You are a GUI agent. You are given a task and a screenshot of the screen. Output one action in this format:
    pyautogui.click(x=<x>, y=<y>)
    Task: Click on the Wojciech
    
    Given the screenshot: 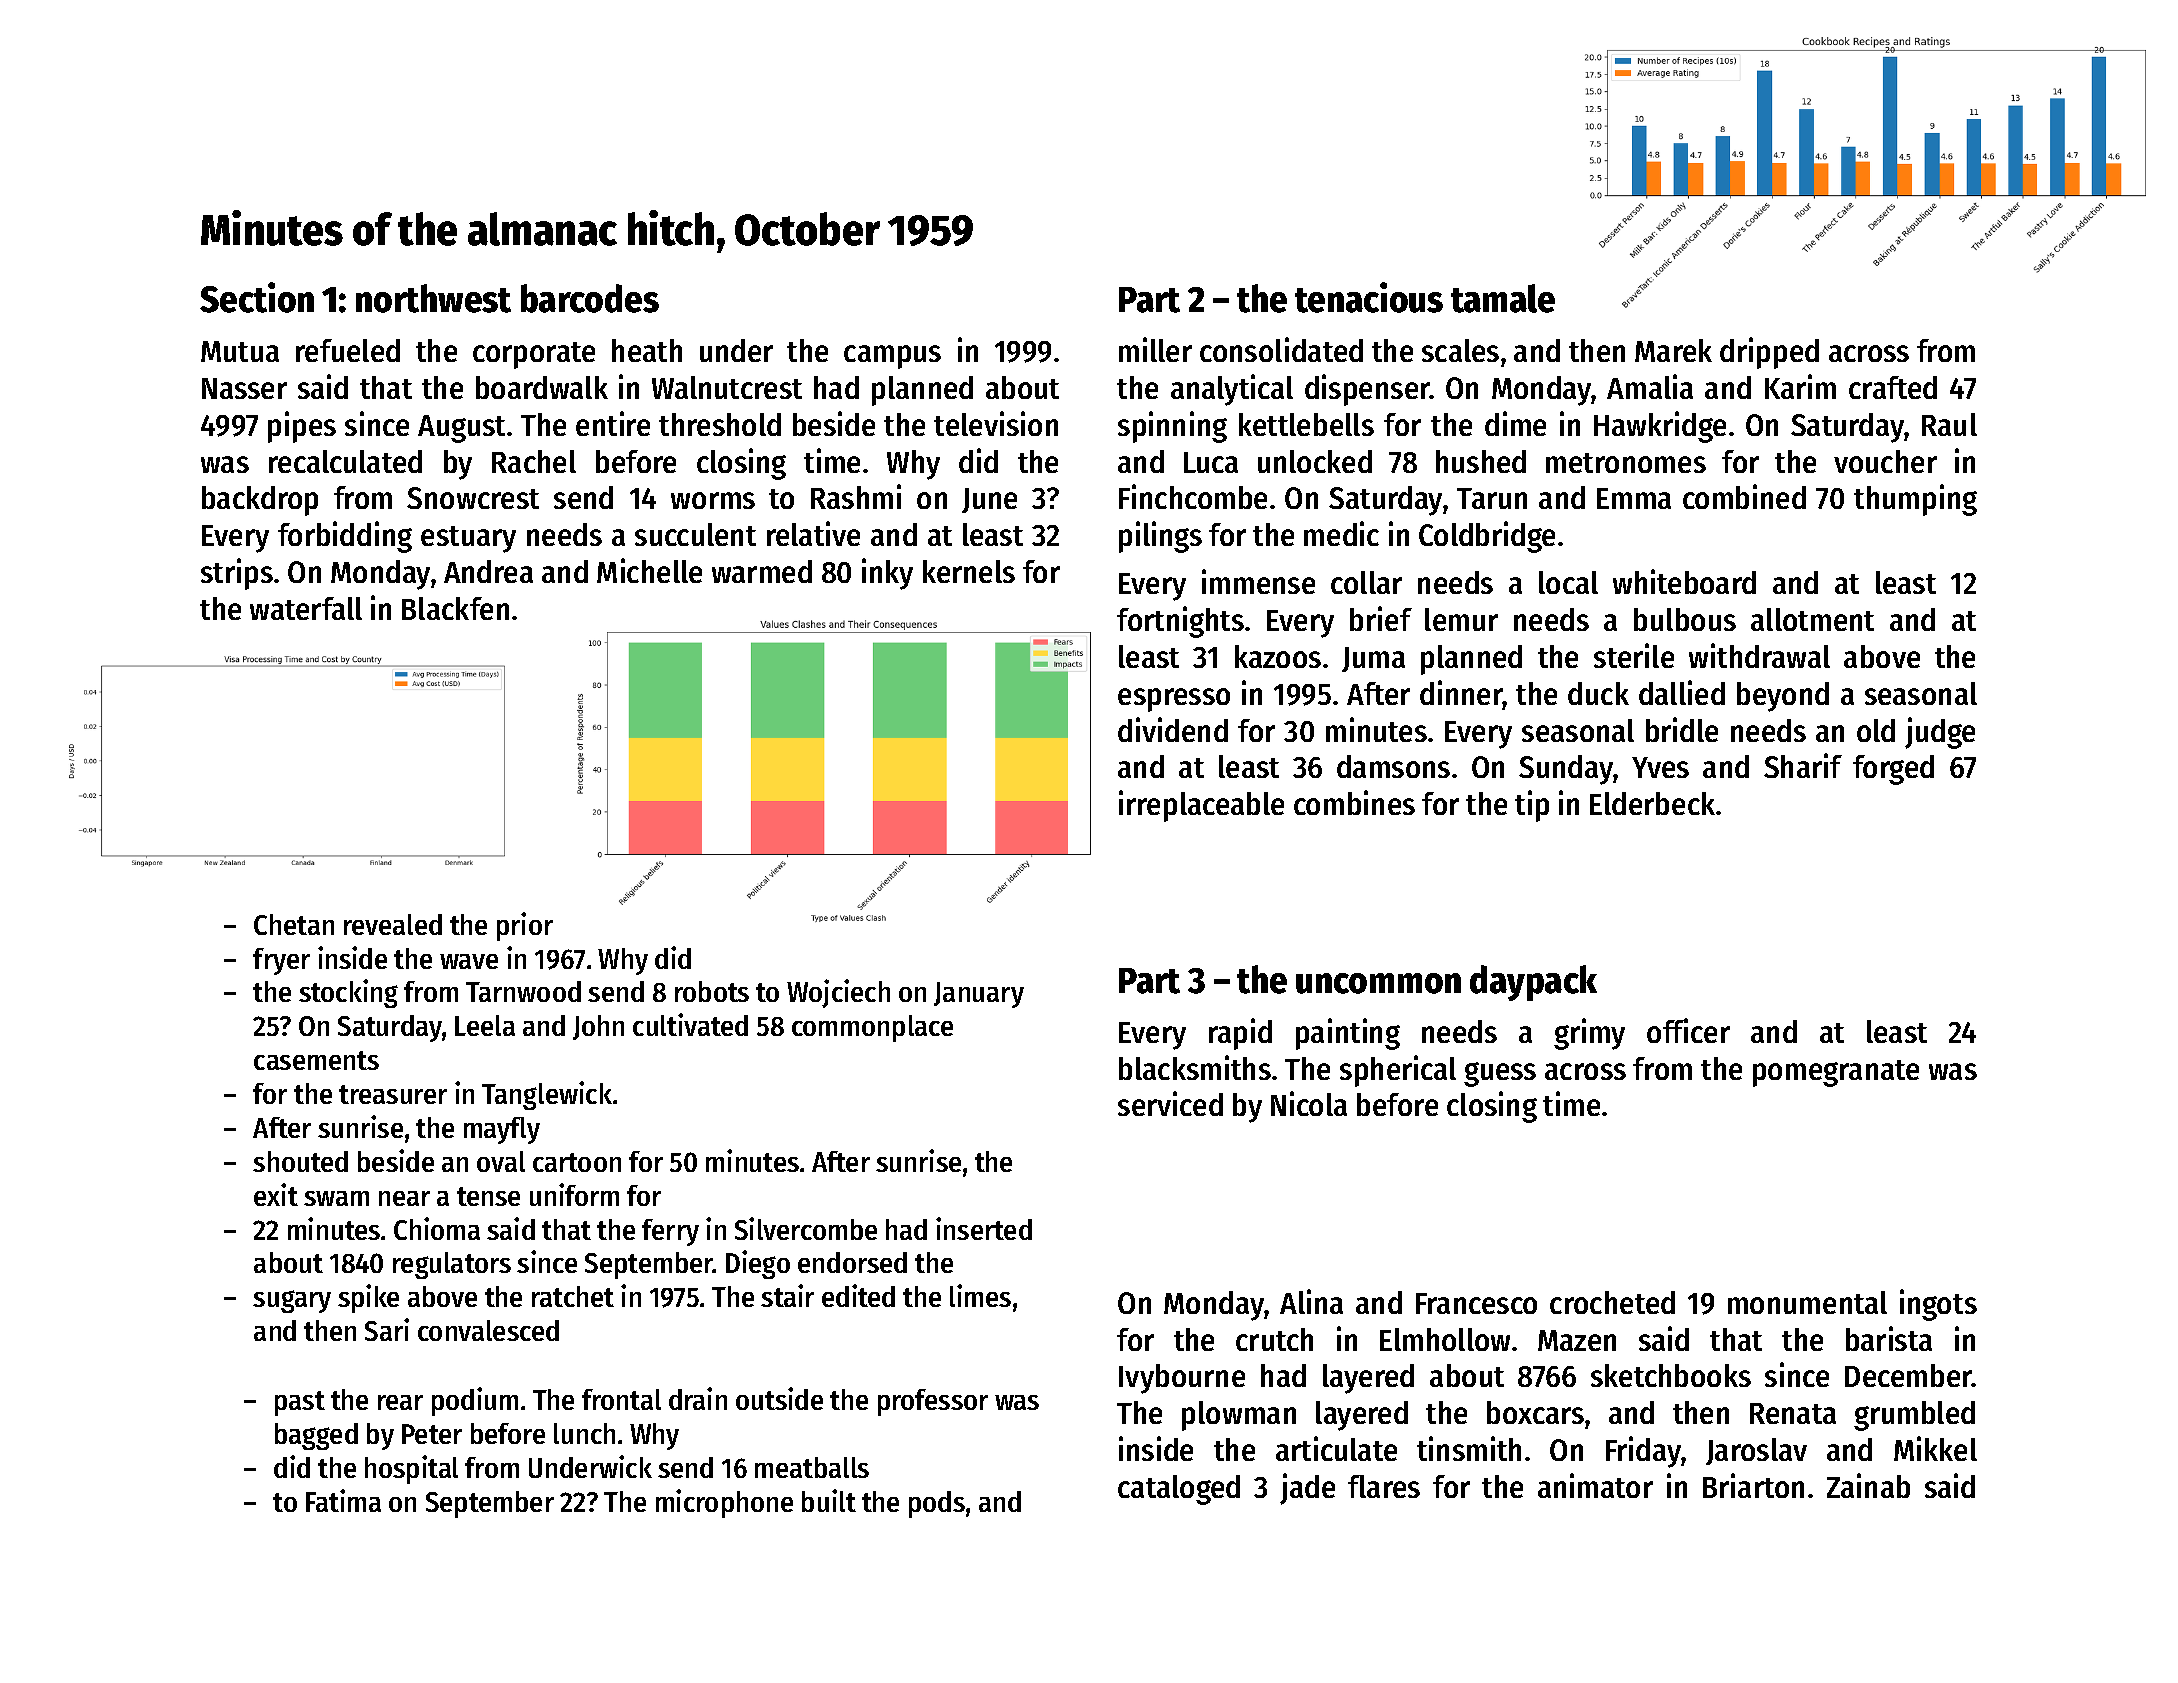 What is the action you would take?
    pyautogui.click(x=838, y=993)
